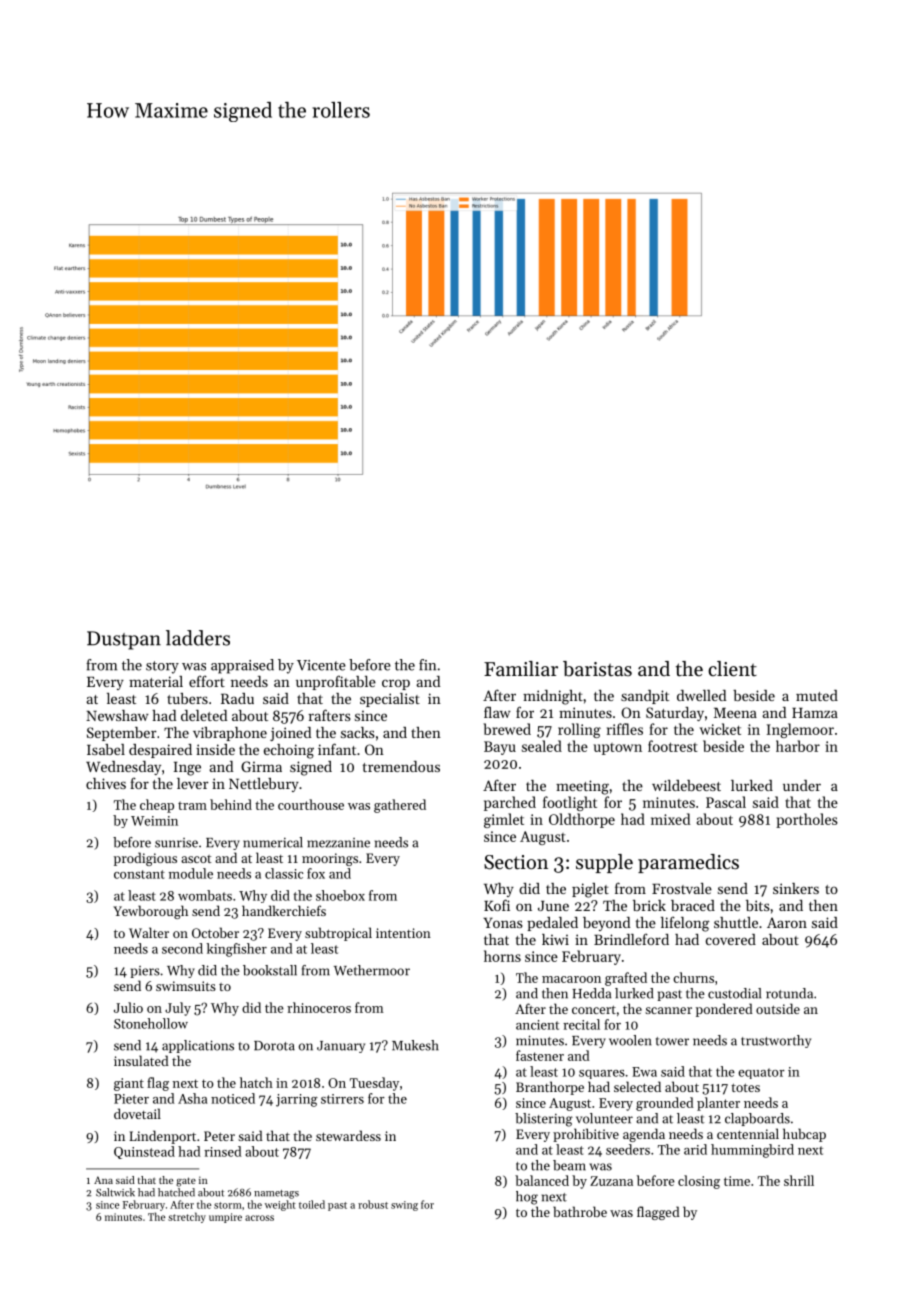  What do you see at coordinates (731, 939) in the image?
I see `covered` at bounding box center [731, 939].
